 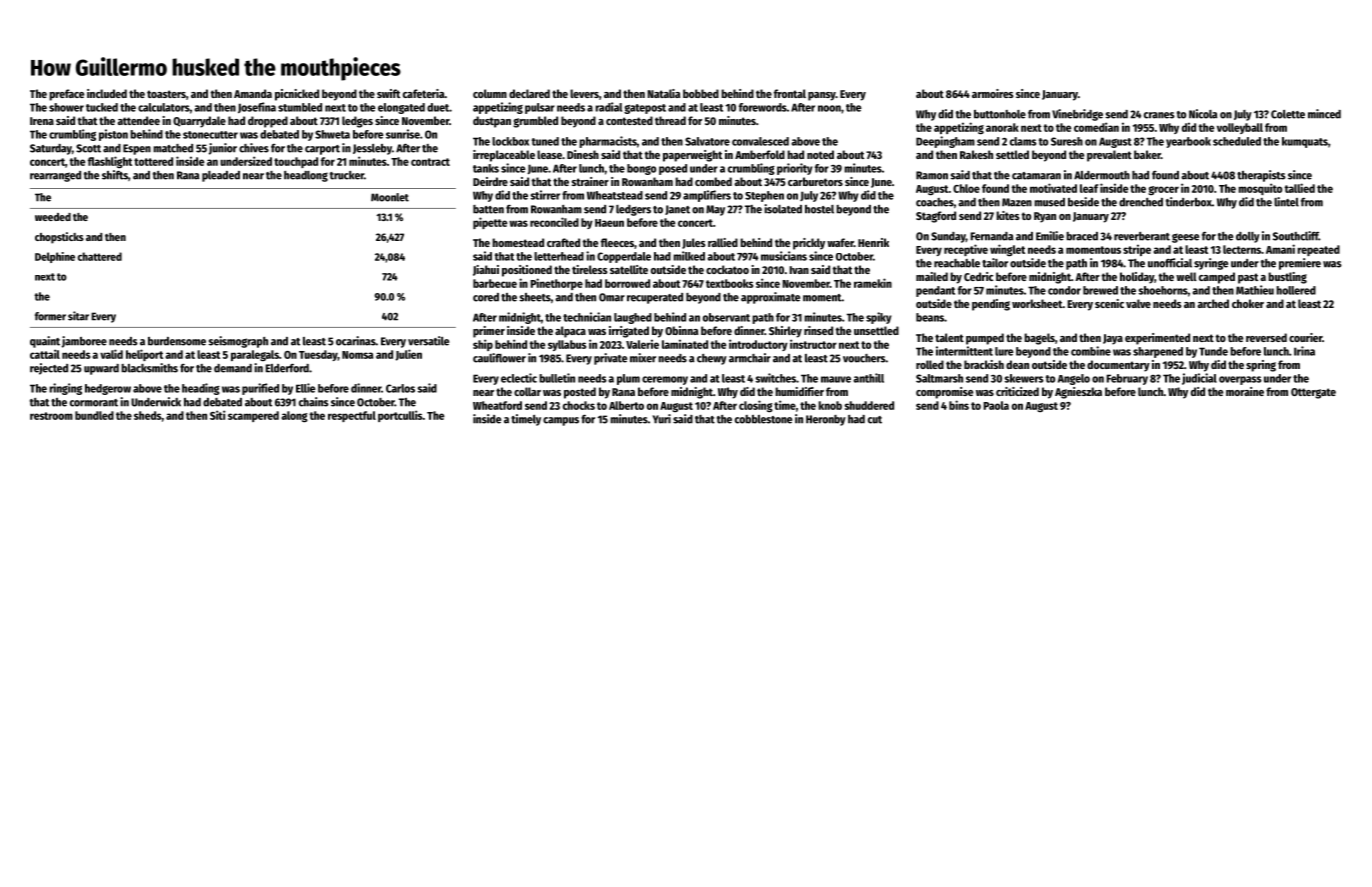 I want to click on Quarrydale, so click(x=199, y=122).
